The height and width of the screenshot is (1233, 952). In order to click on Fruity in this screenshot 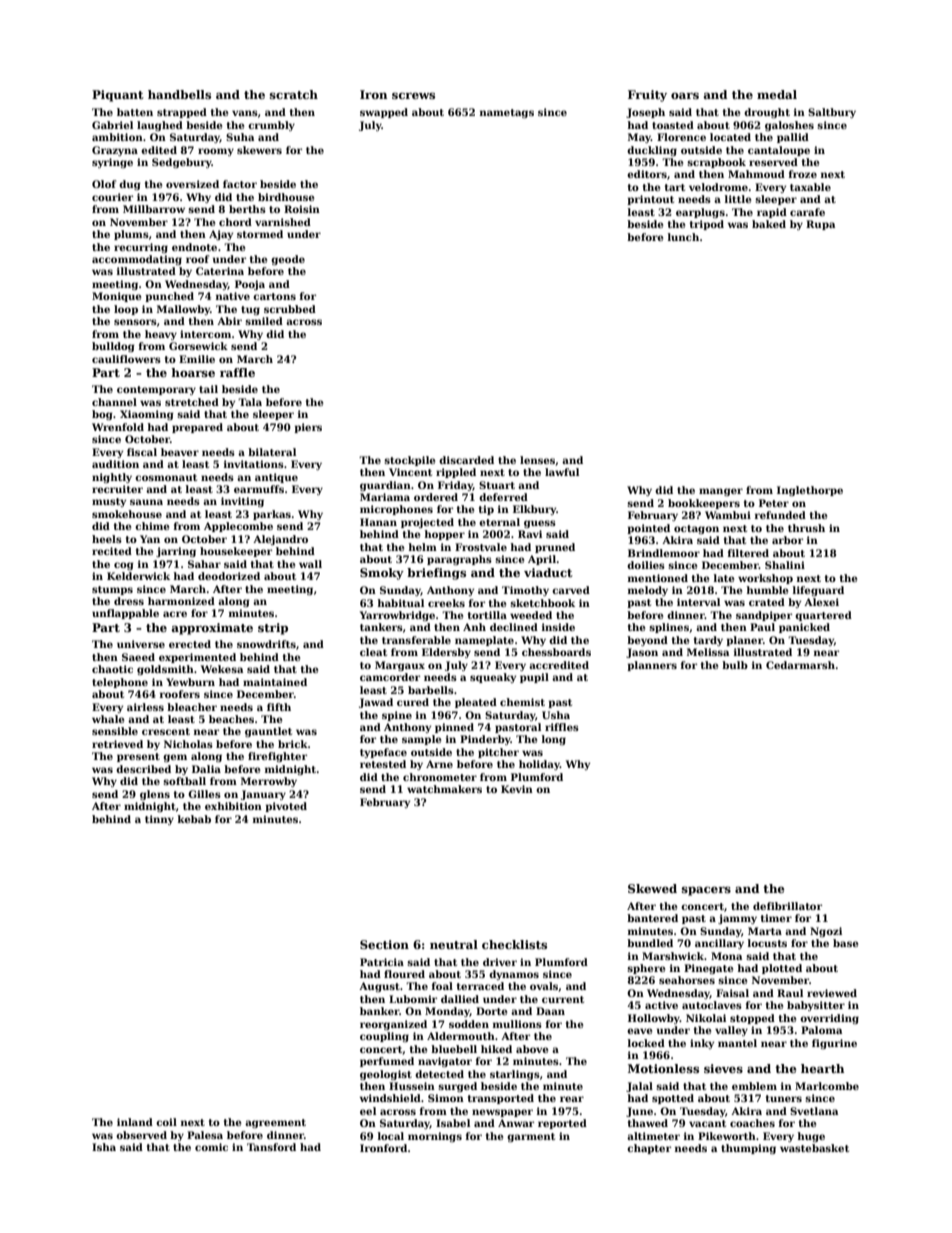, I will do `click(647, 96)`.
